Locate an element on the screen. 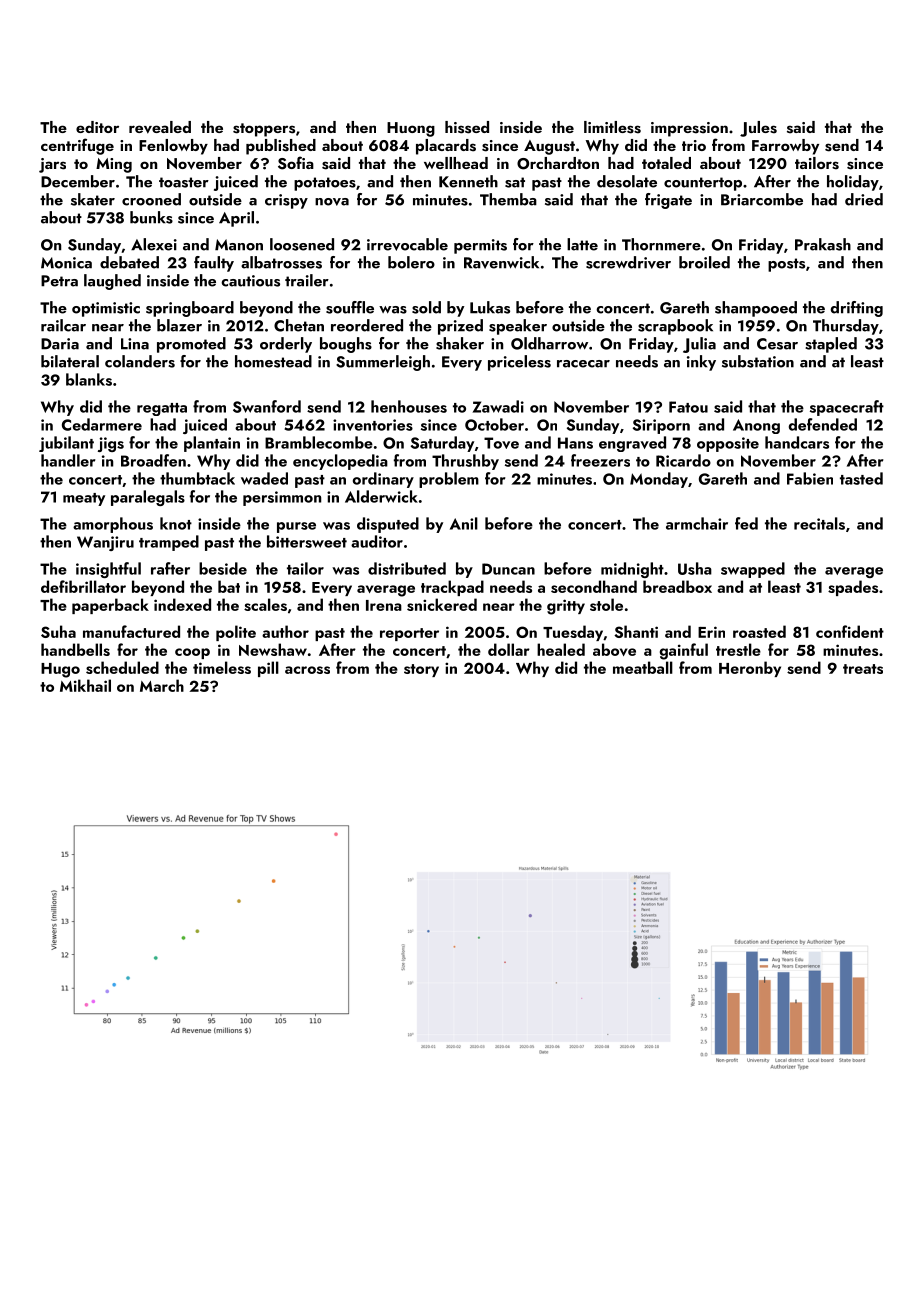  disputed is located at coordinates (388, 525).
